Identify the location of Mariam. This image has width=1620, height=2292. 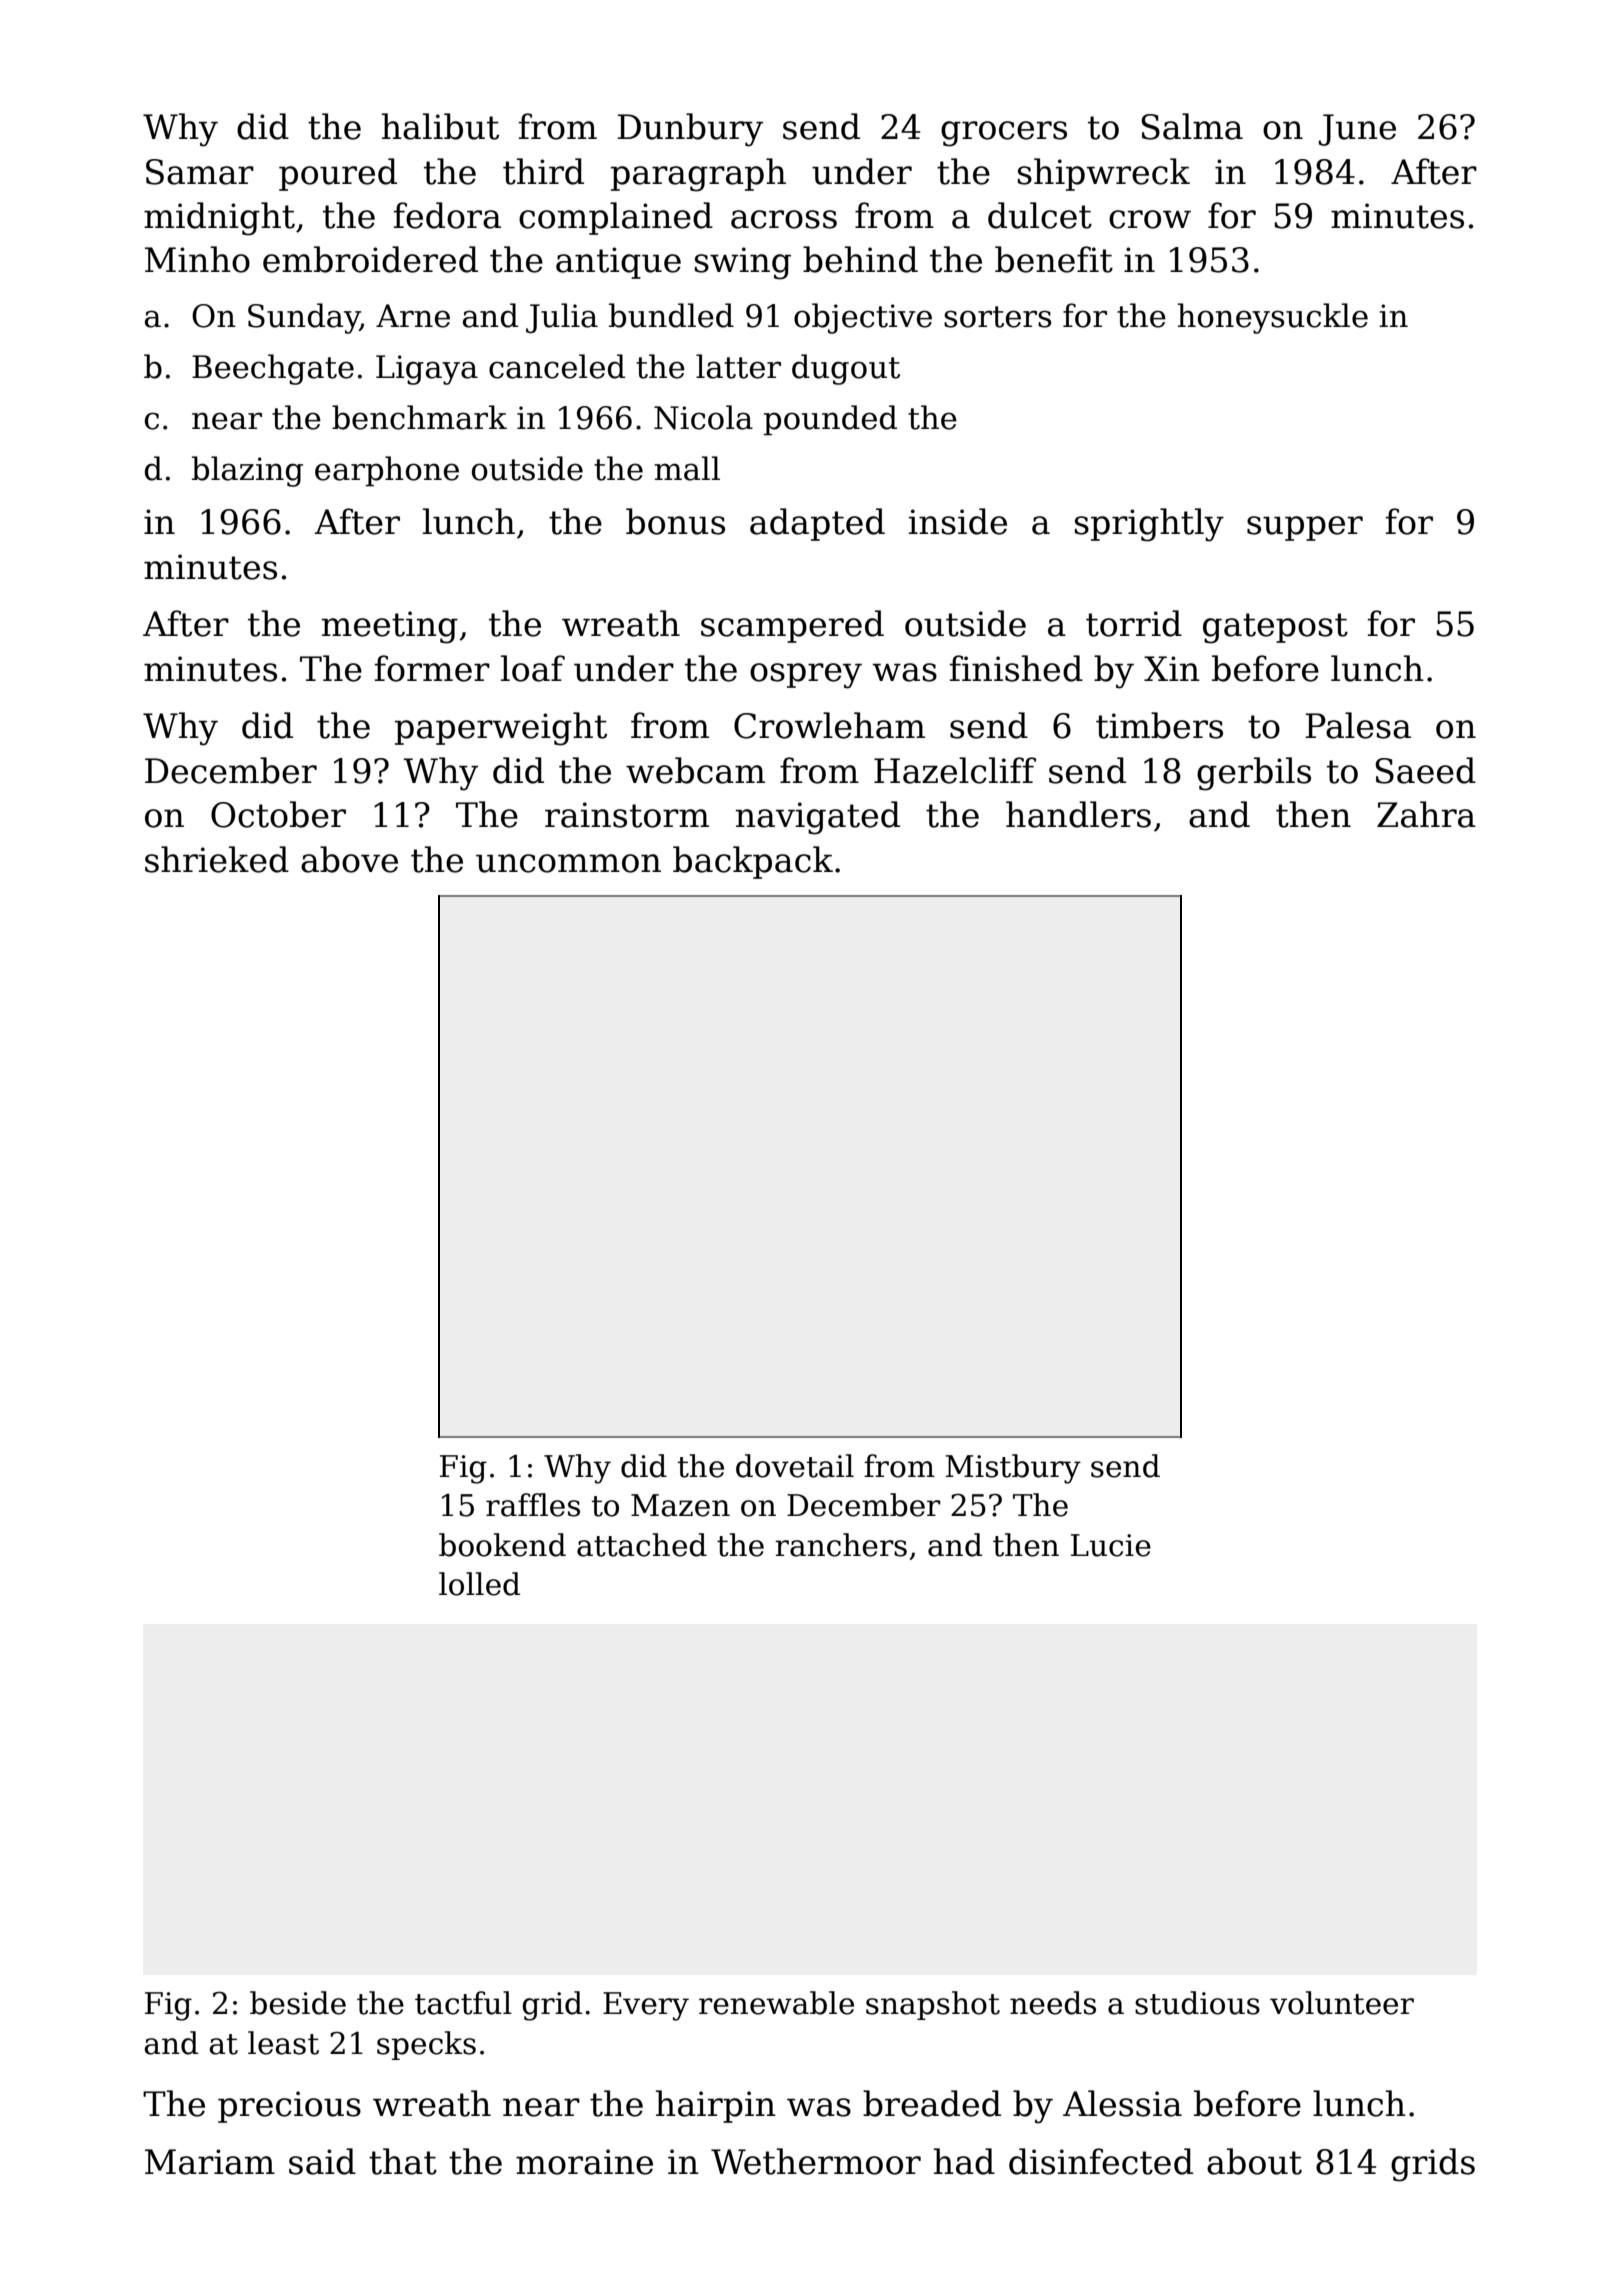
(210, 2162).
